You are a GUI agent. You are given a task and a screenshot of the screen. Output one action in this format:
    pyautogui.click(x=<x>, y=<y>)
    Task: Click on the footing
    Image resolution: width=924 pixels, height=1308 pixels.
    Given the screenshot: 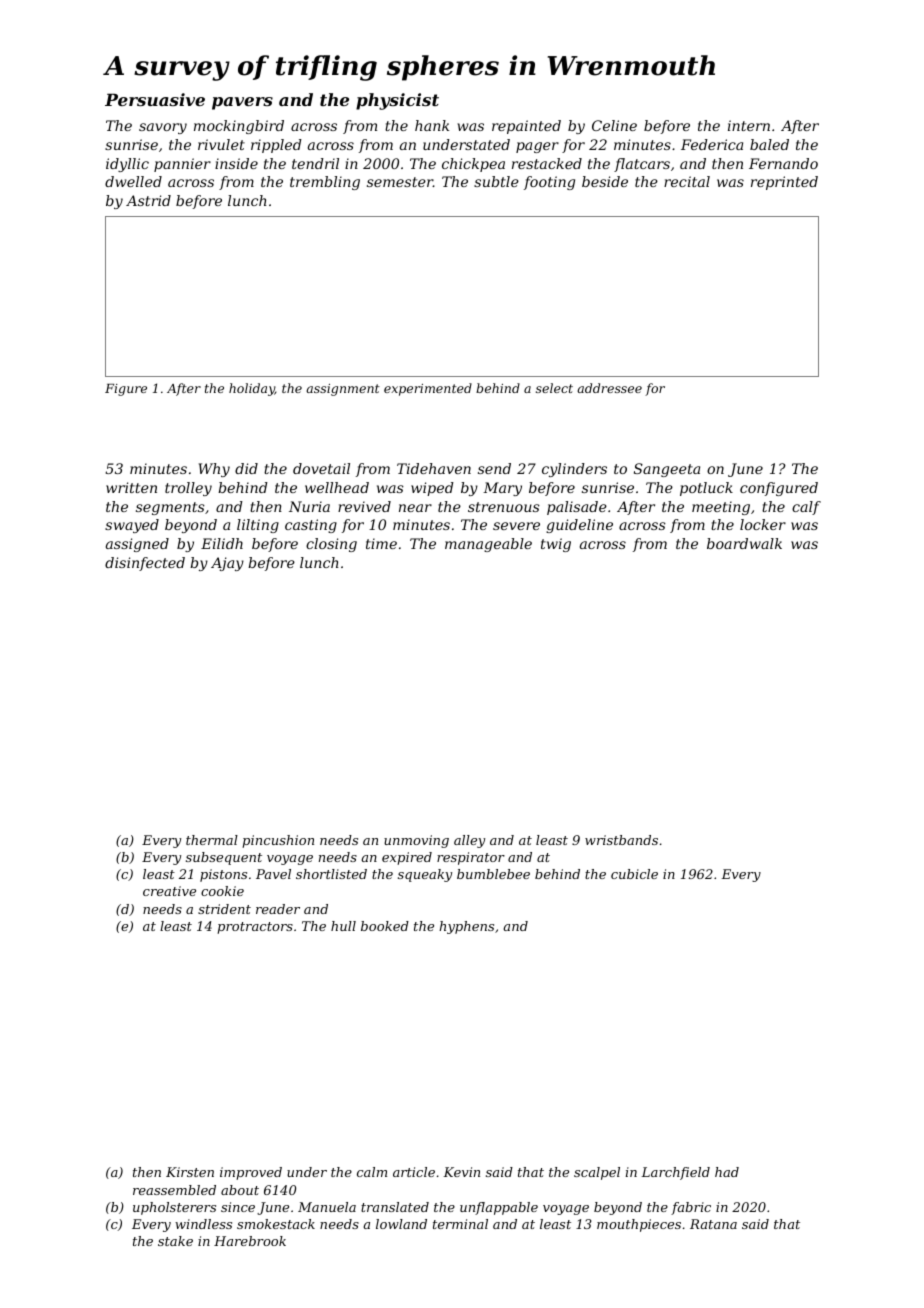 What is the action you would take?
    pyautogui.click(x=549, y=183)
